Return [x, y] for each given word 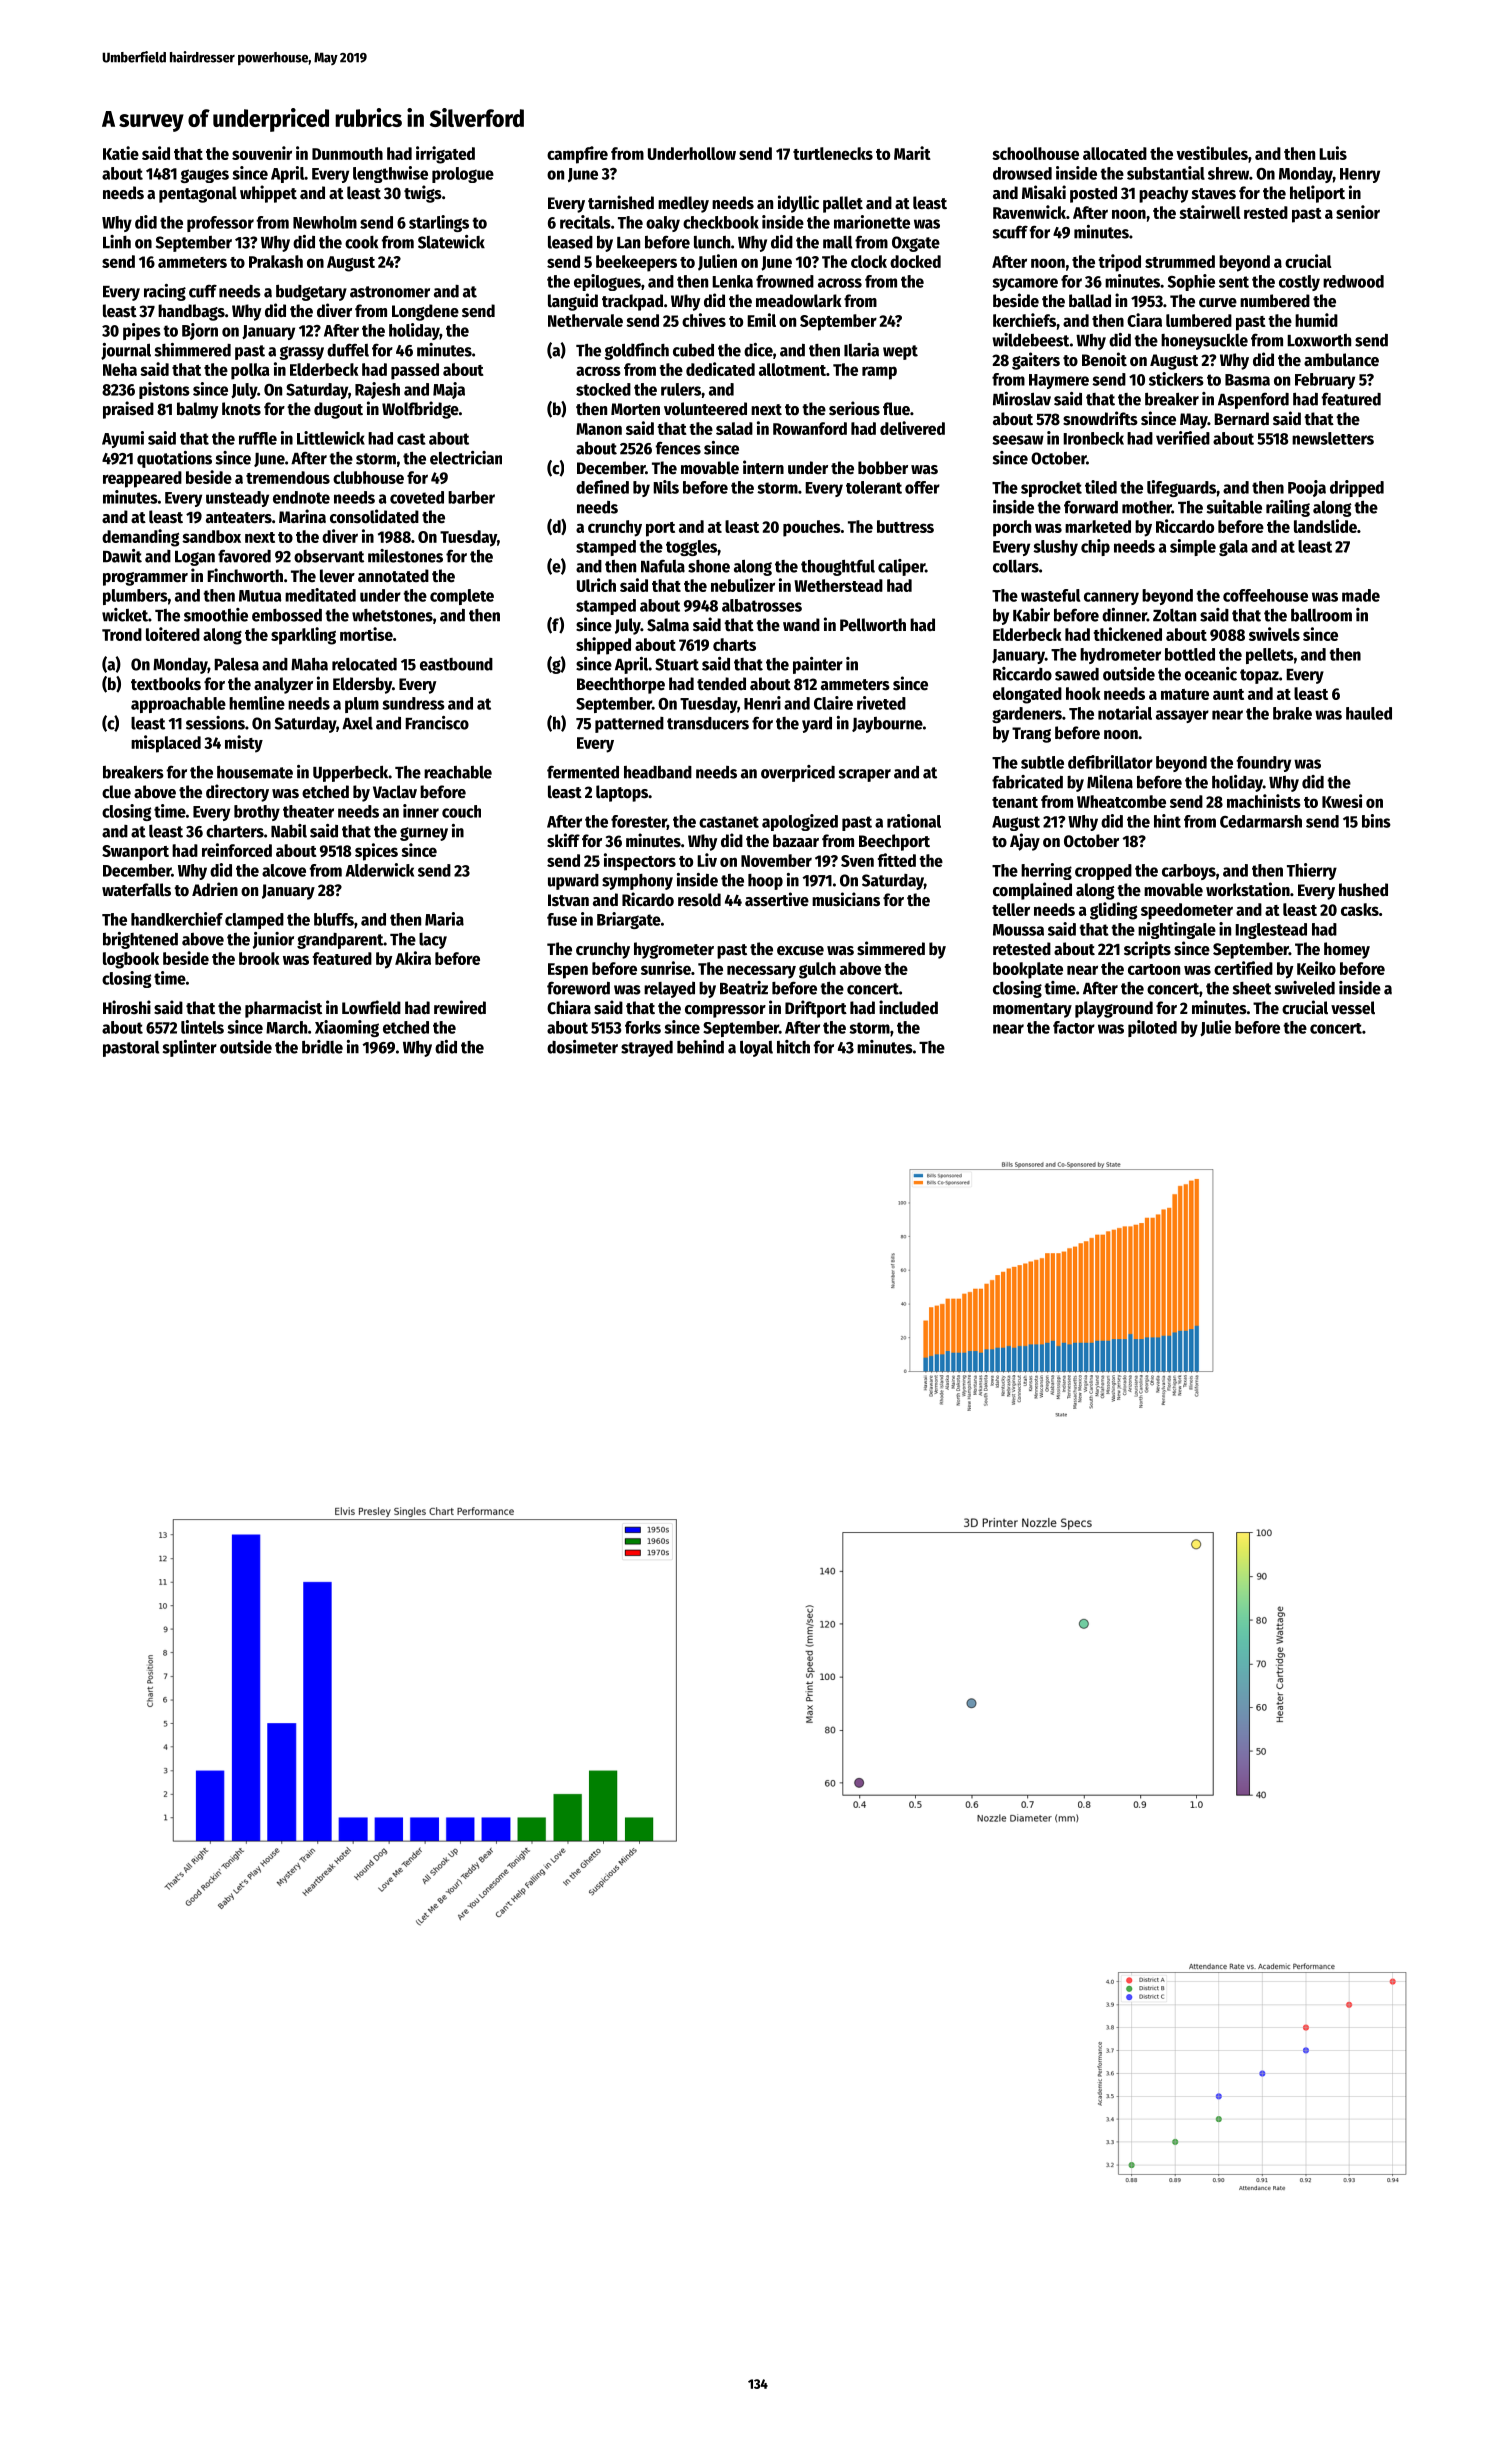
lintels [202, 1027]
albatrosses [762, 605]
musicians [846, 899]
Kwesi [1342, 801]
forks [643, 1027]
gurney [424, 834]
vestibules [1212, 153]
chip [1095, 547]
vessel [1353, 1008]
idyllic [798, 204]
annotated [393, 576]
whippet [268, 194]
